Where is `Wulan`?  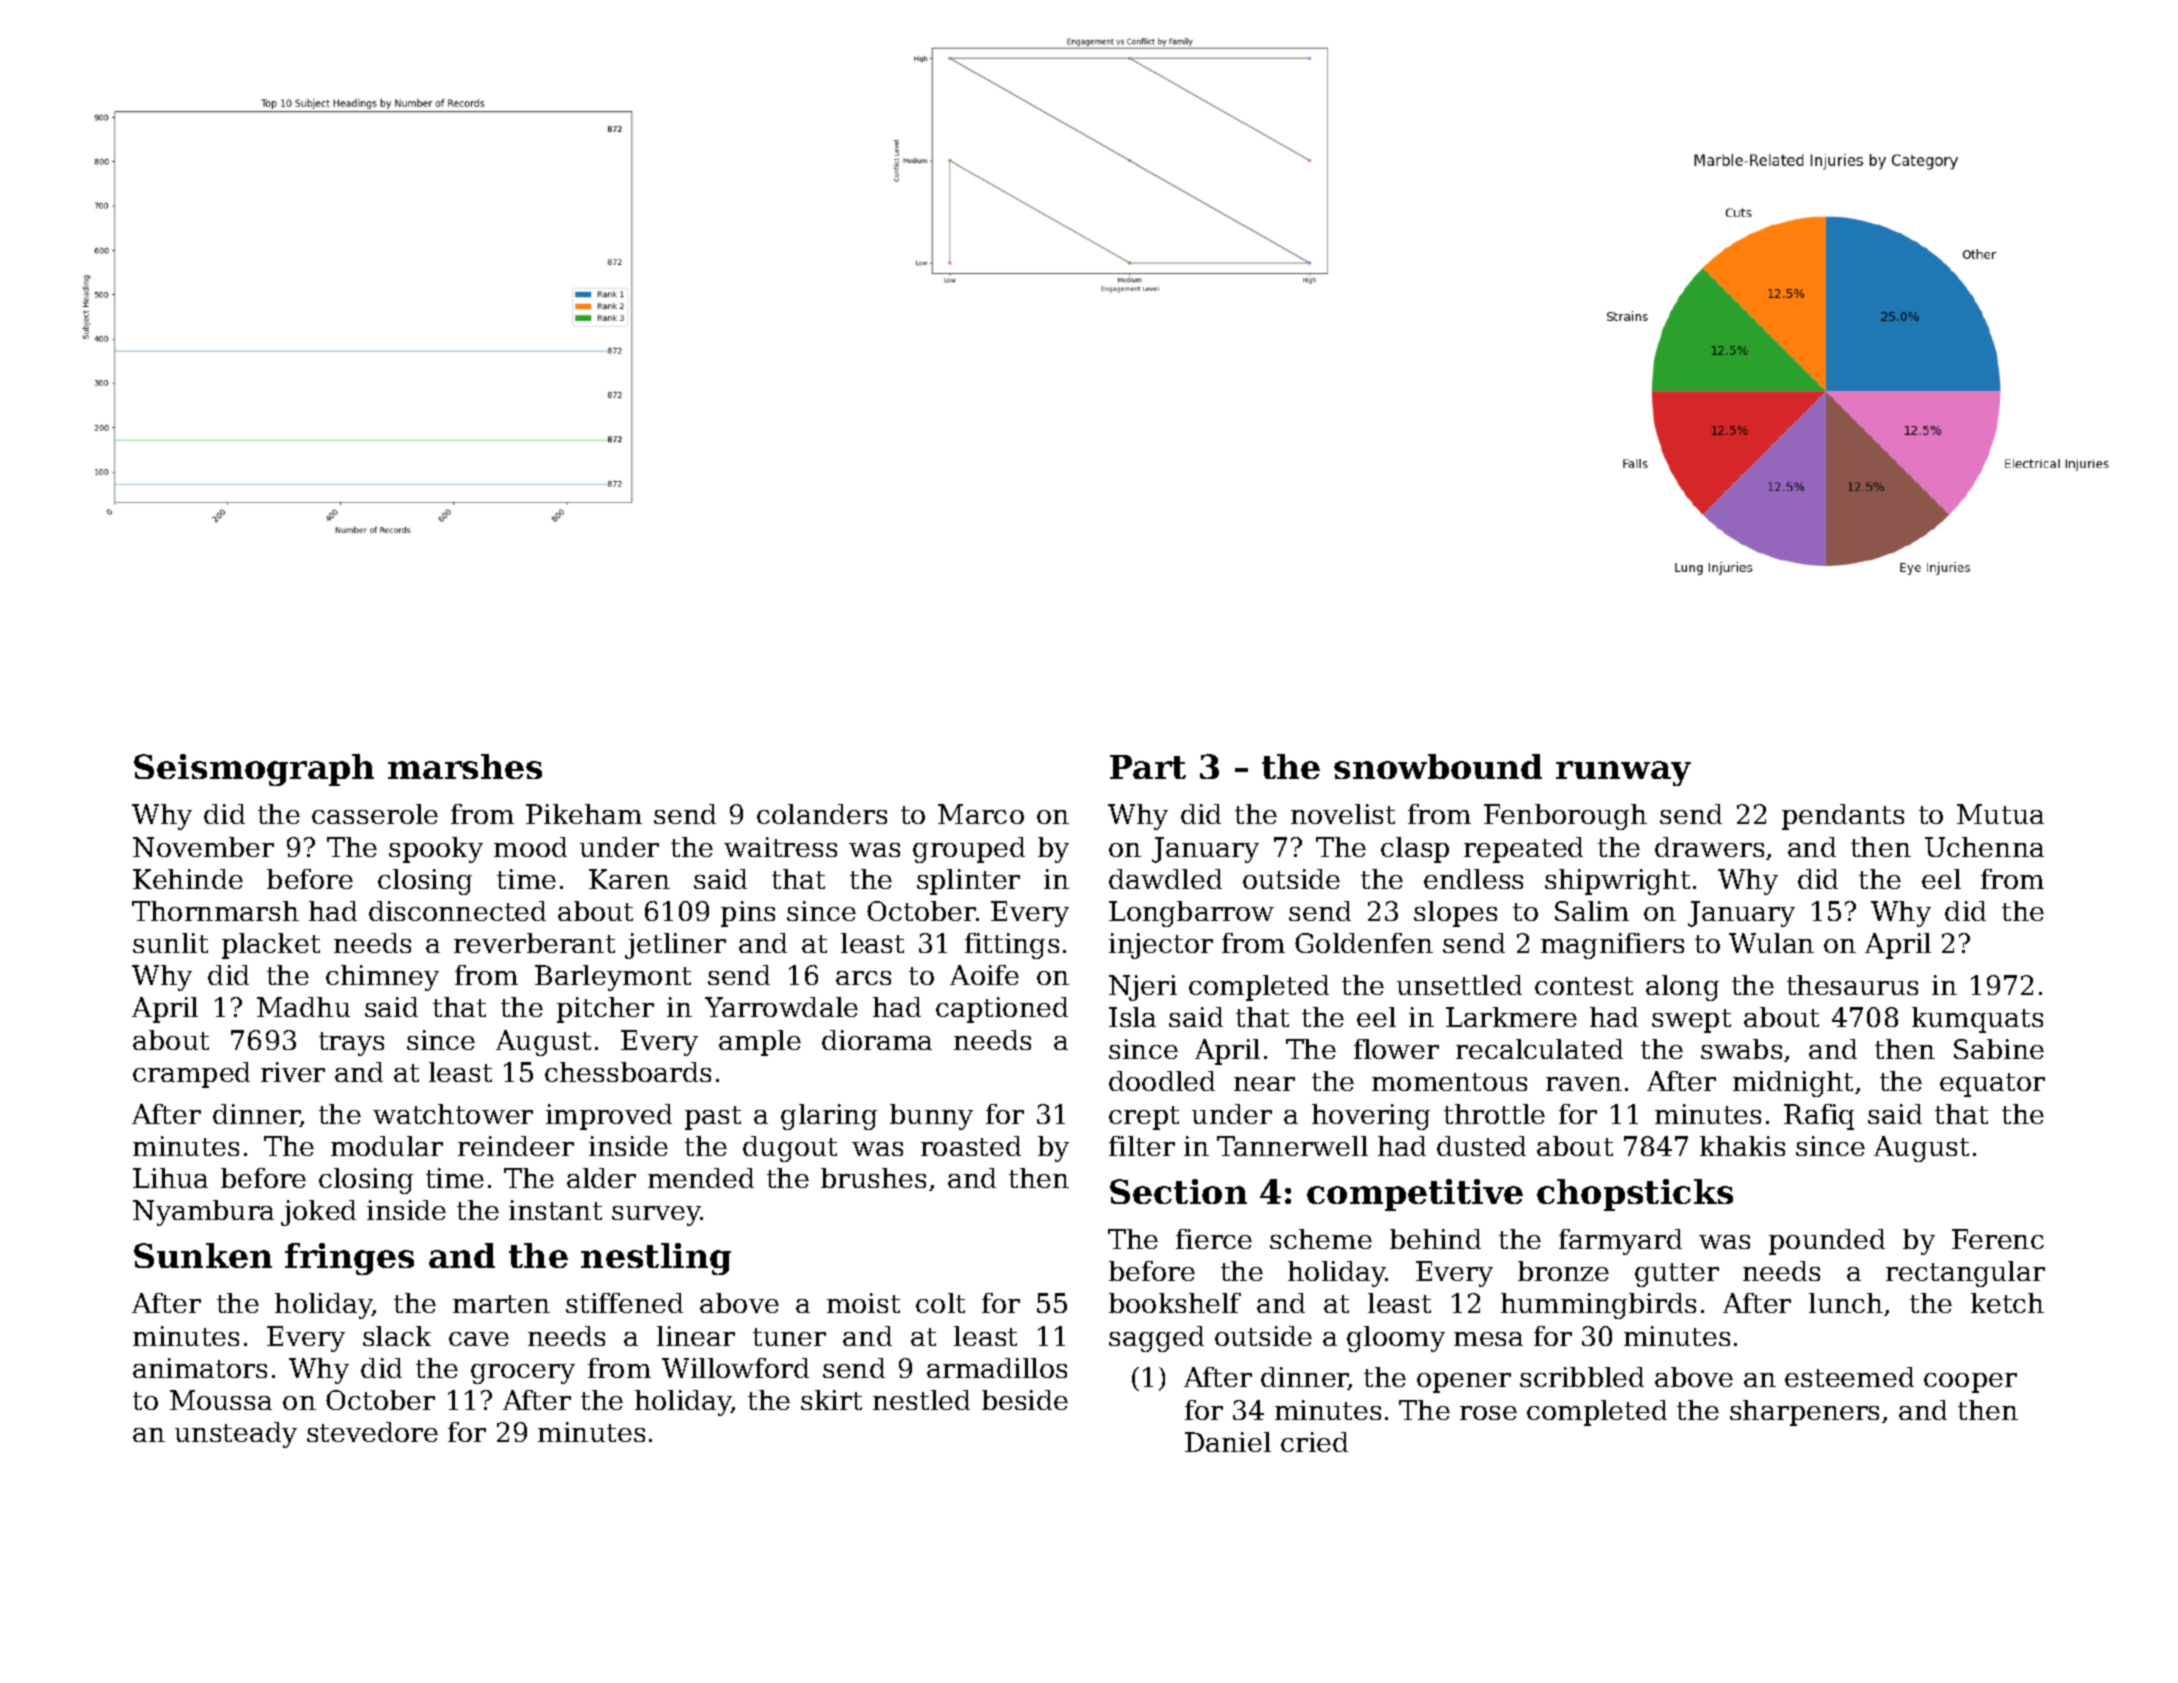
Wulan is located at coordinates (1771, 943).
